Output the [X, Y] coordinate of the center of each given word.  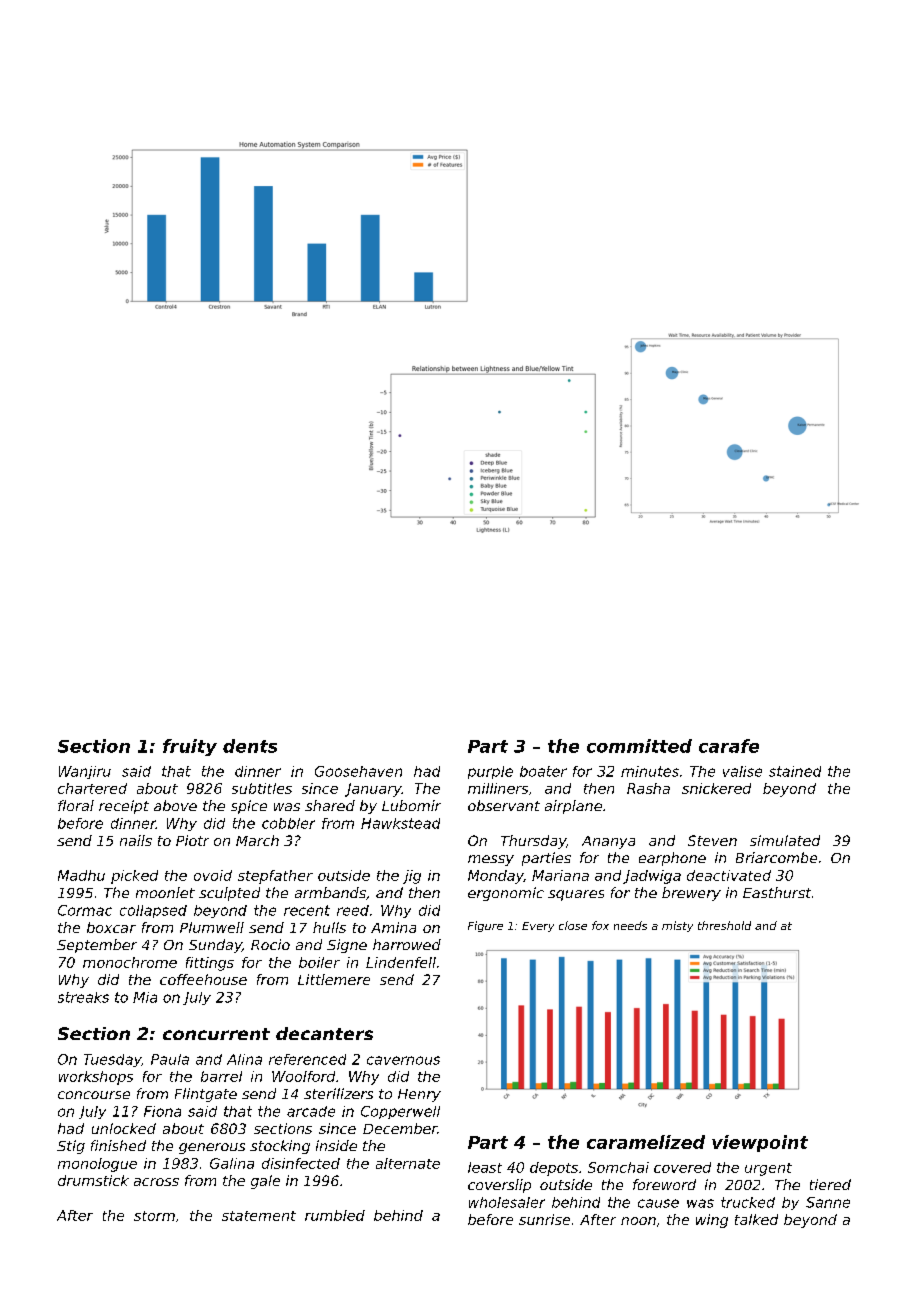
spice [249, 807]
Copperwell [400, 1112]
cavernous [403, 1060]
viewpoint [760, 1143]
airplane [573, 807]
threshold [724, 925]
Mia [145, 997]
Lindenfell [401, 962]
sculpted [229, 894]
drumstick [93, 1180]
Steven [712, 840]
